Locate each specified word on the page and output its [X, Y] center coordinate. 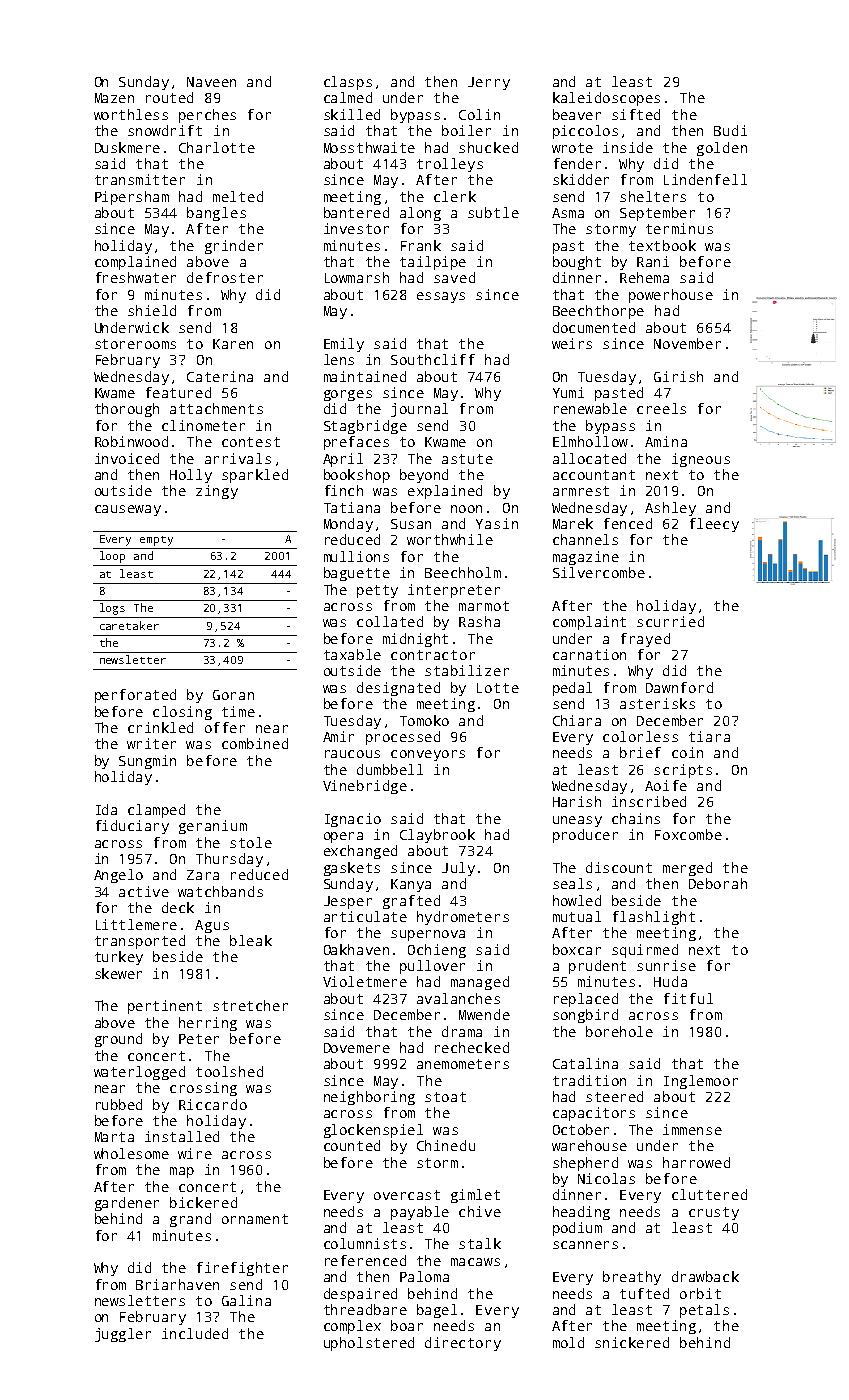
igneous [701, 460]
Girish [678, 376]
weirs [572, 343]
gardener [127, 1204]
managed [480, 983]
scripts [683, 771]
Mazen [114, 98]
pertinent [165, 1007]
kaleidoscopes [606, 99]
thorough [127, 410]
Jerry [489, 83]
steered [614, 1096]
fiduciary [132, 827]
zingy [217, 492]
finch [344, 490]
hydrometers [463, 918]
